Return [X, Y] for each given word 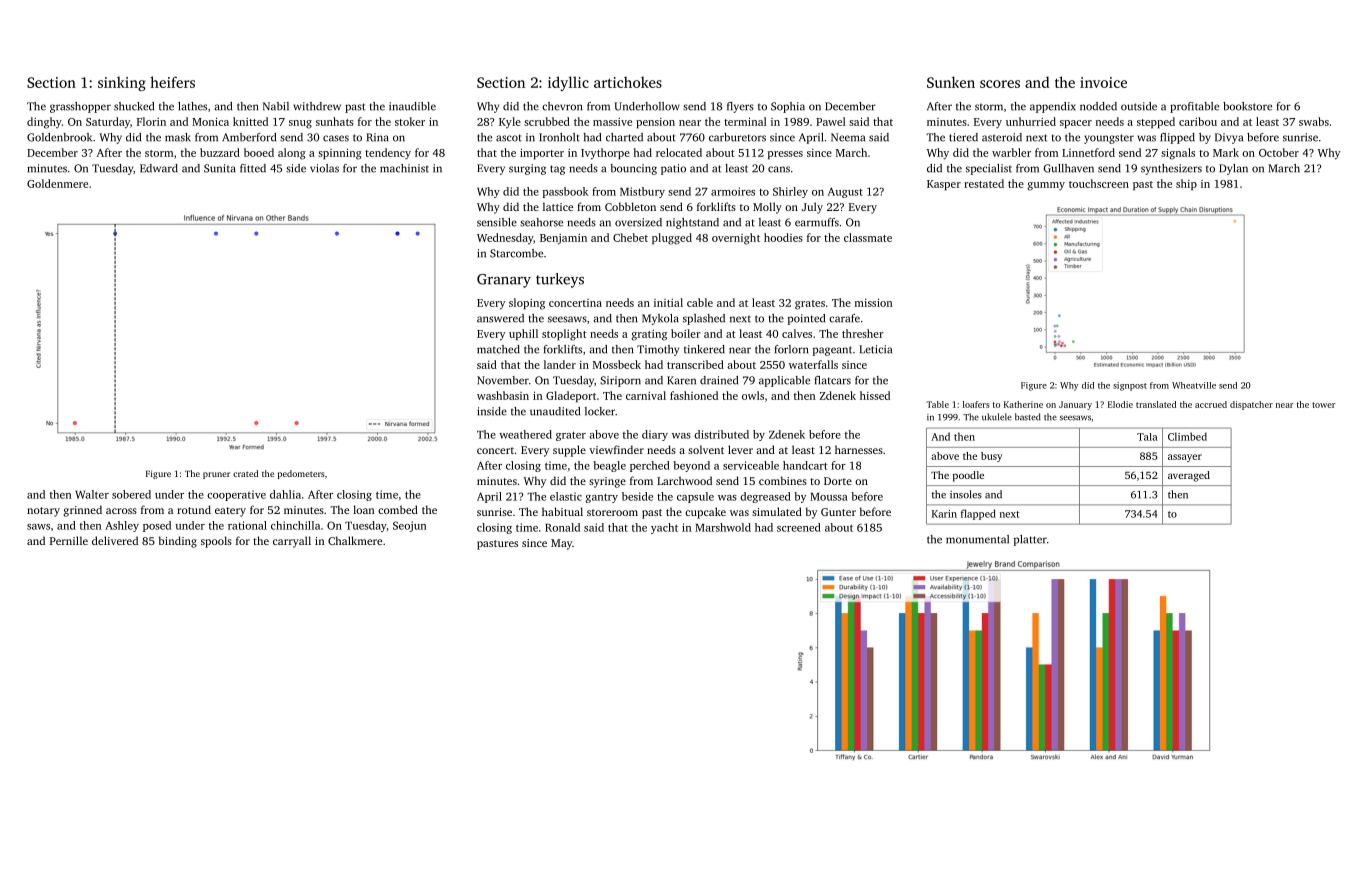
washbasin [503, 395]
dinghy [44, 123]
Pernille [69, 540]
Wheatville [1194, 385]
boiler [686, 333]
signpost [1130, 386]
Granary [504, 281]
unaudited [555, 411]
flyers [740, 107]
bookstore [1247, 106]
